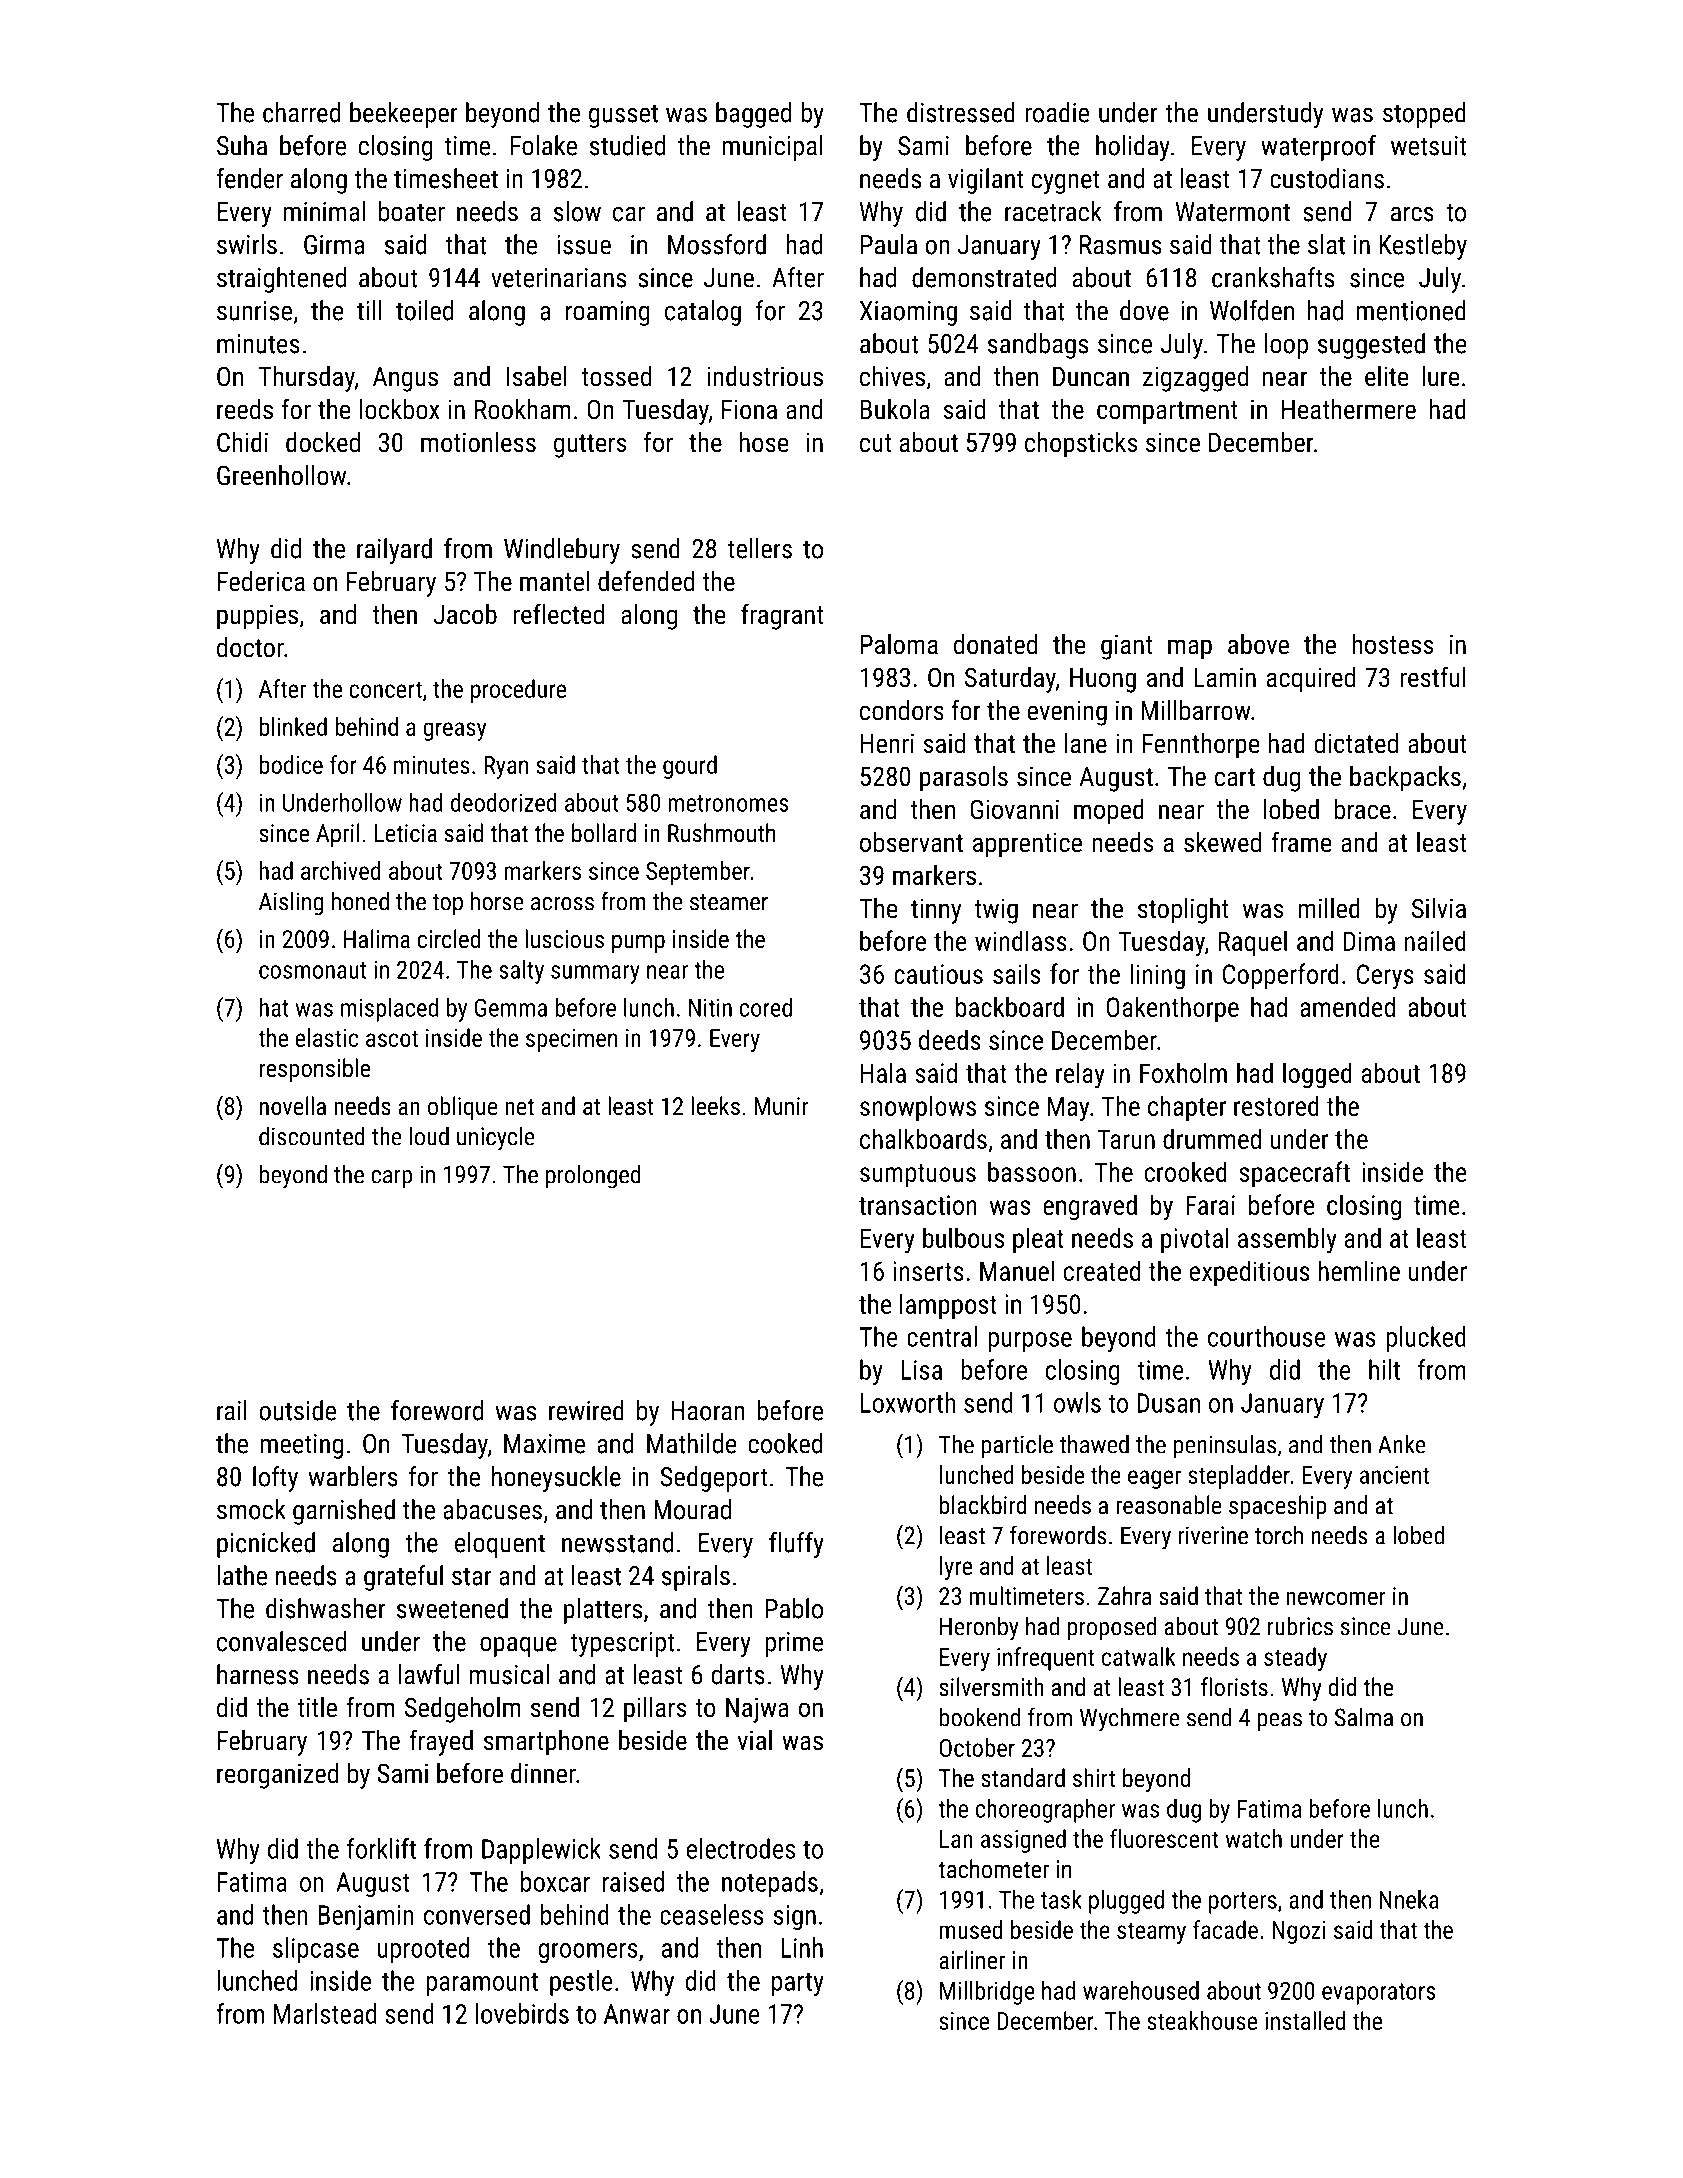  I want to click on forklift, so click(381, 1848).
